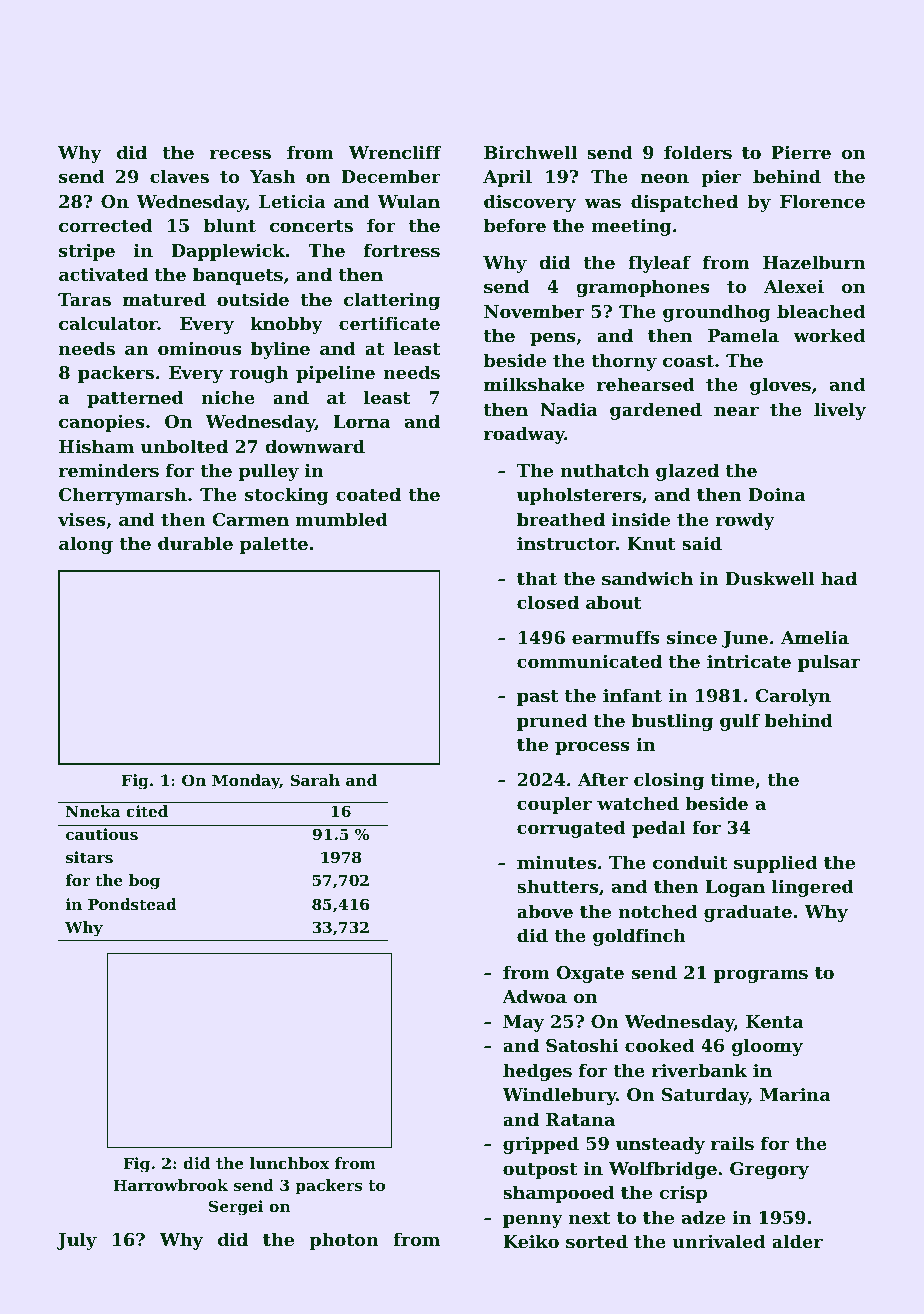 This screenshot has height=1314, width=924. I want to click on Florence, so click(822, 201).
